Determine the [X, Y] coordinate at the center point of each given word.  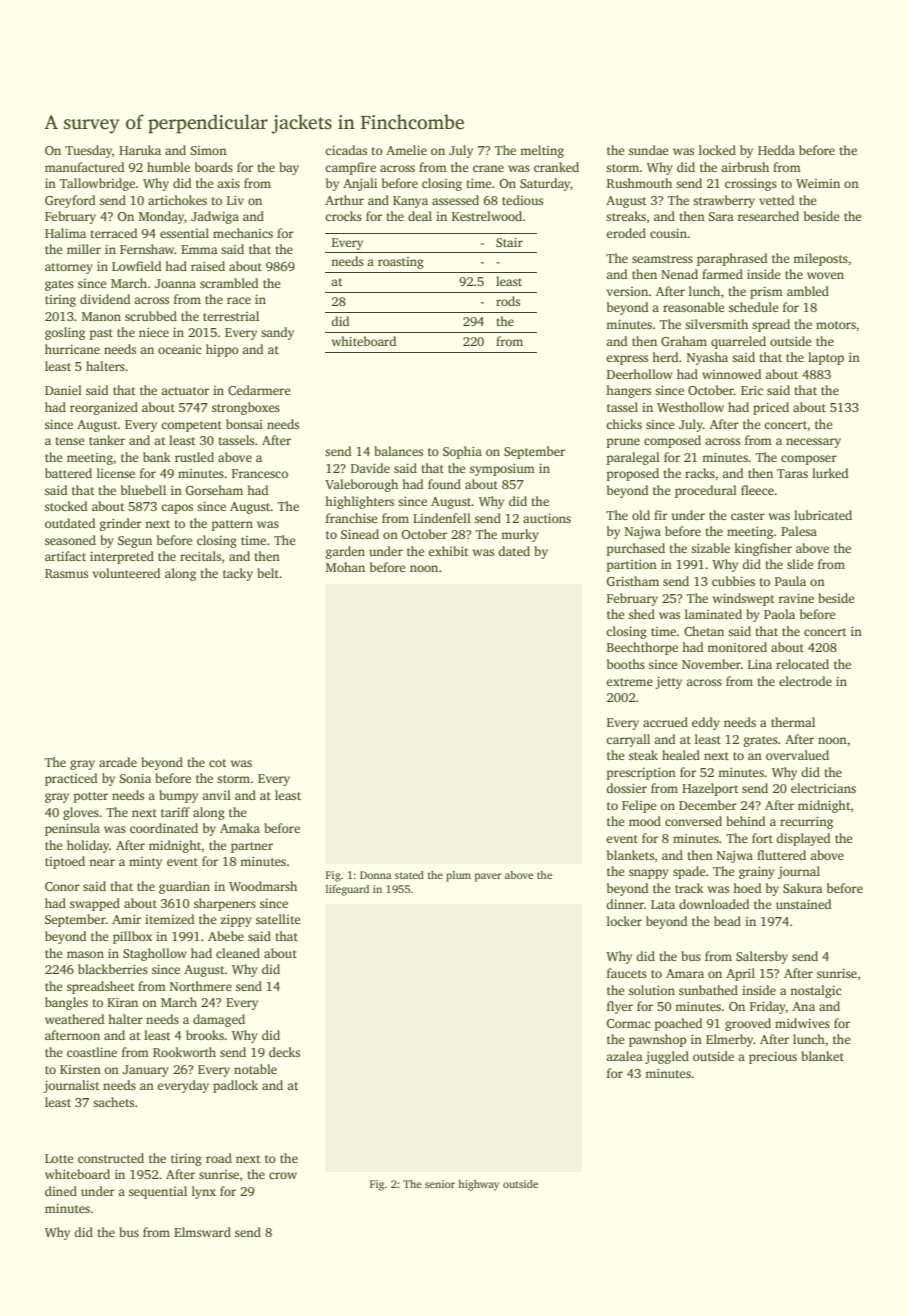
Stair [509, 242]
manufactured [84, 167]
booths [626, 664]
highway [478, 1185]
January [146, 1071]
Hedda [776, 150]
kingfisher [763, 549]
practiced [71, 779]
